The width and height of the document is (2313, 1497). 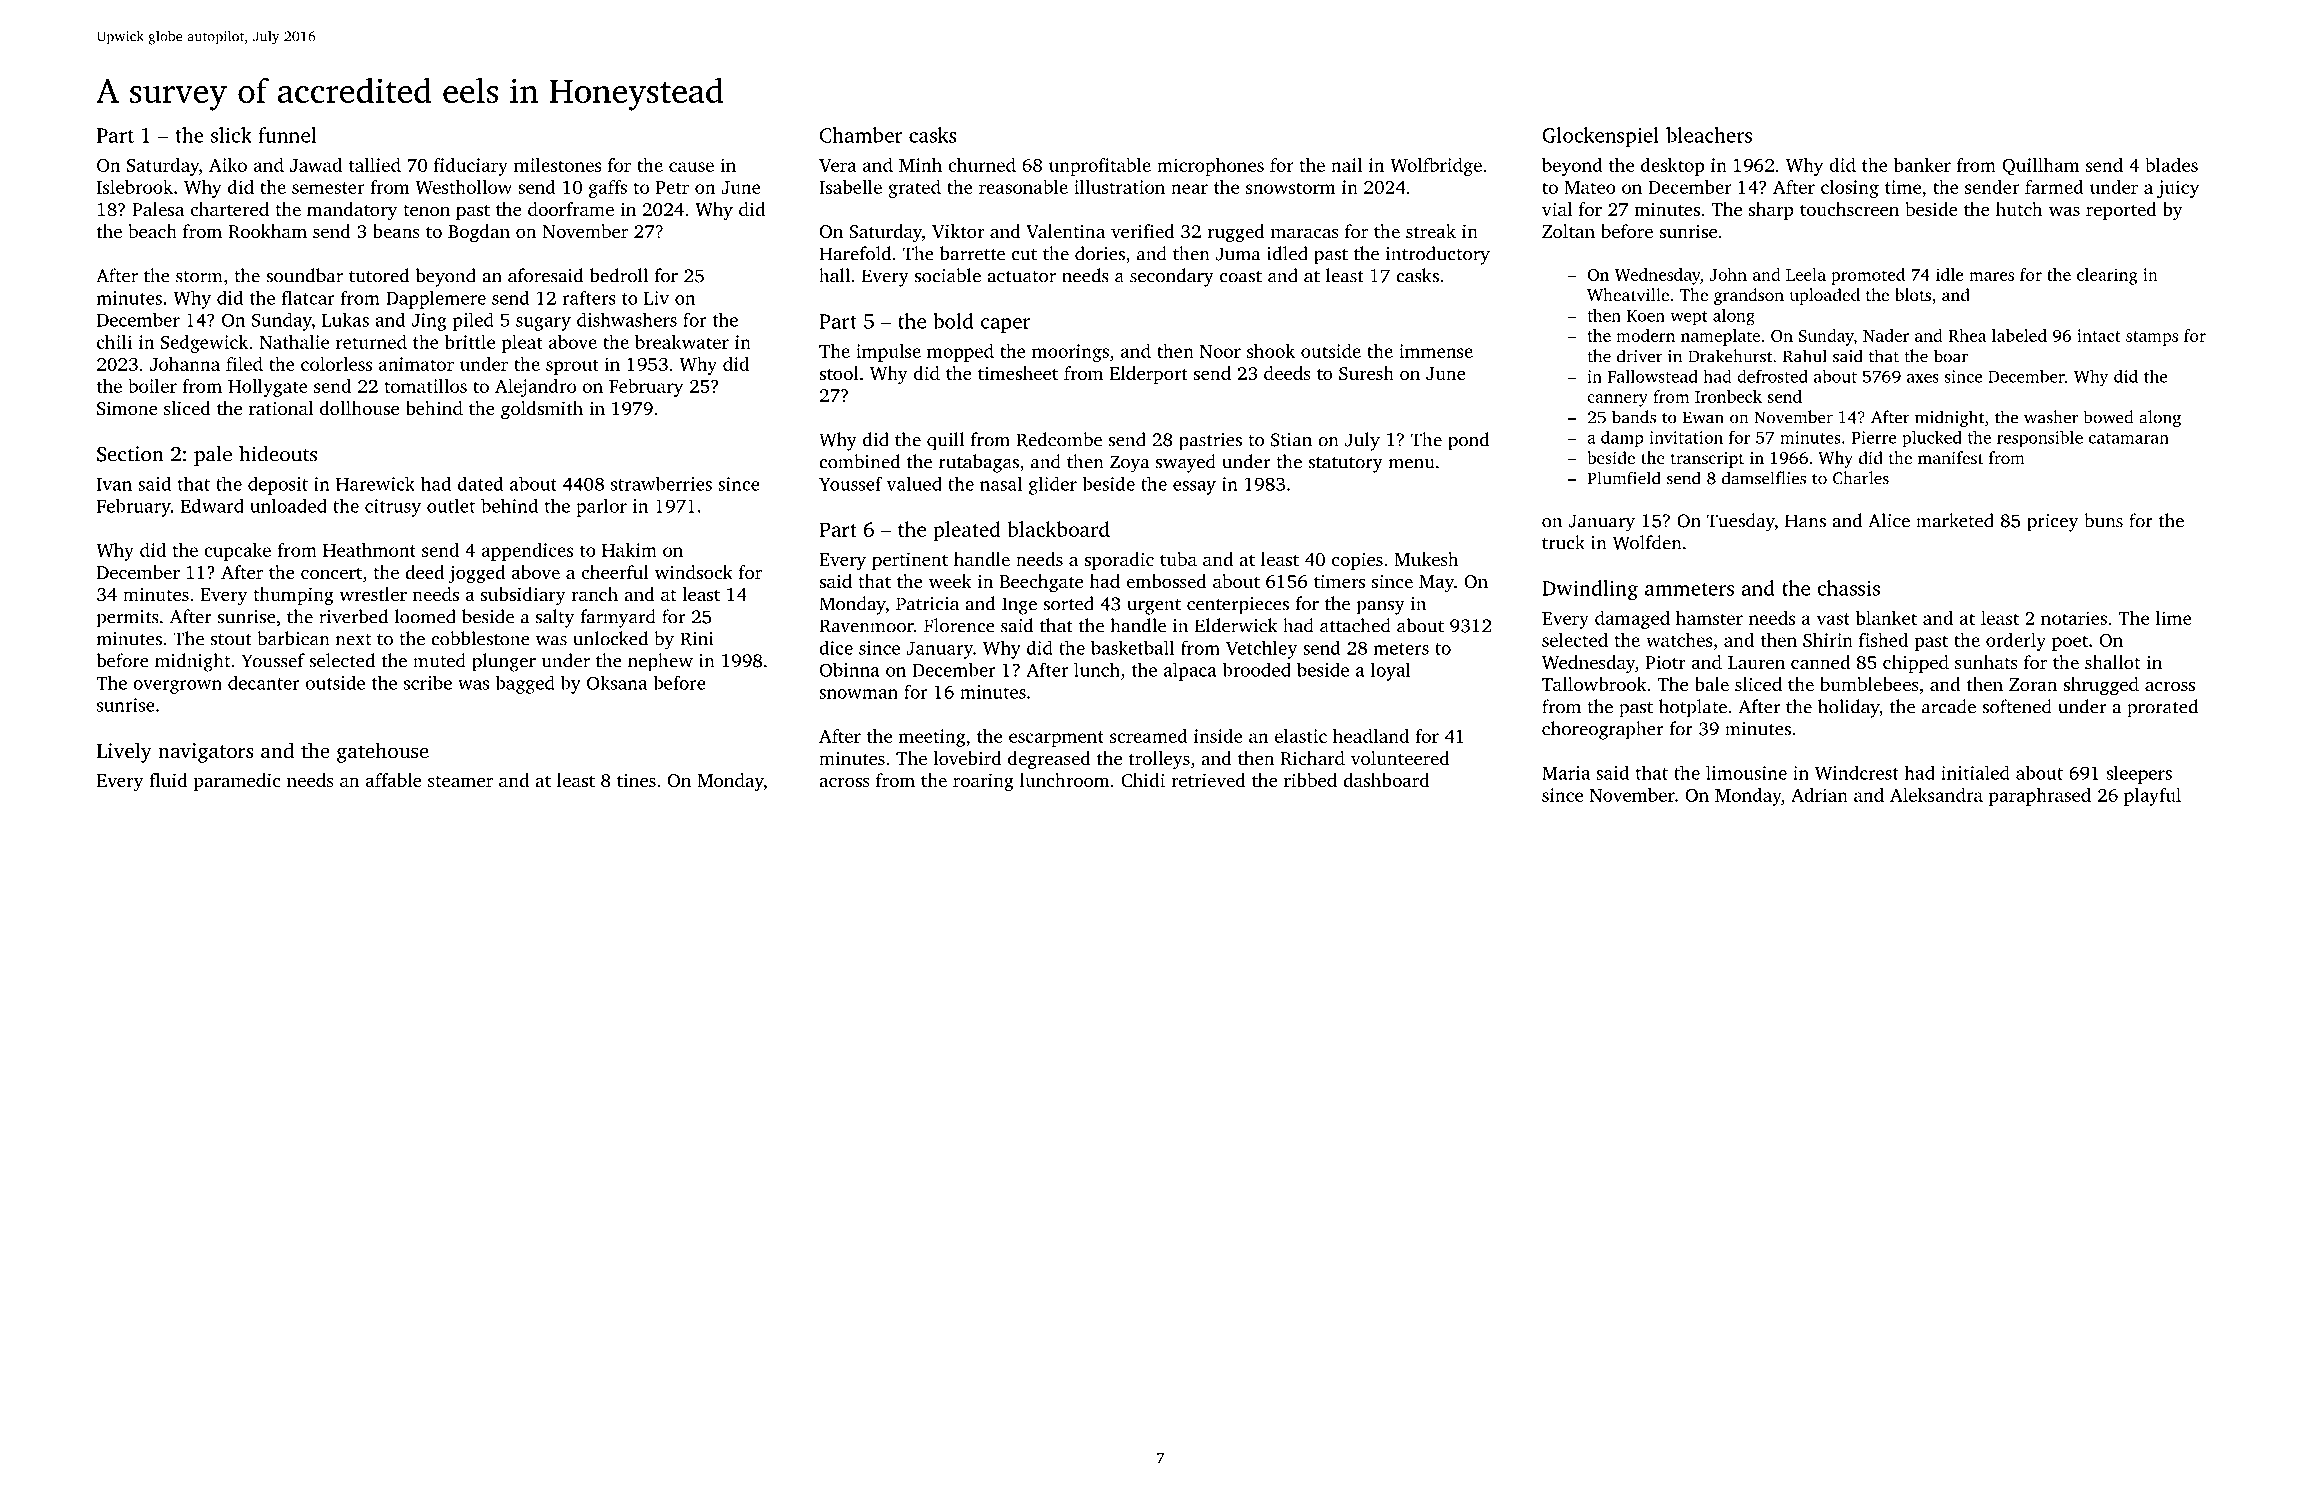 What do you see at coordinates (1357, 561) in the document?
I see `copies` at bounding box center [1357, 561].
